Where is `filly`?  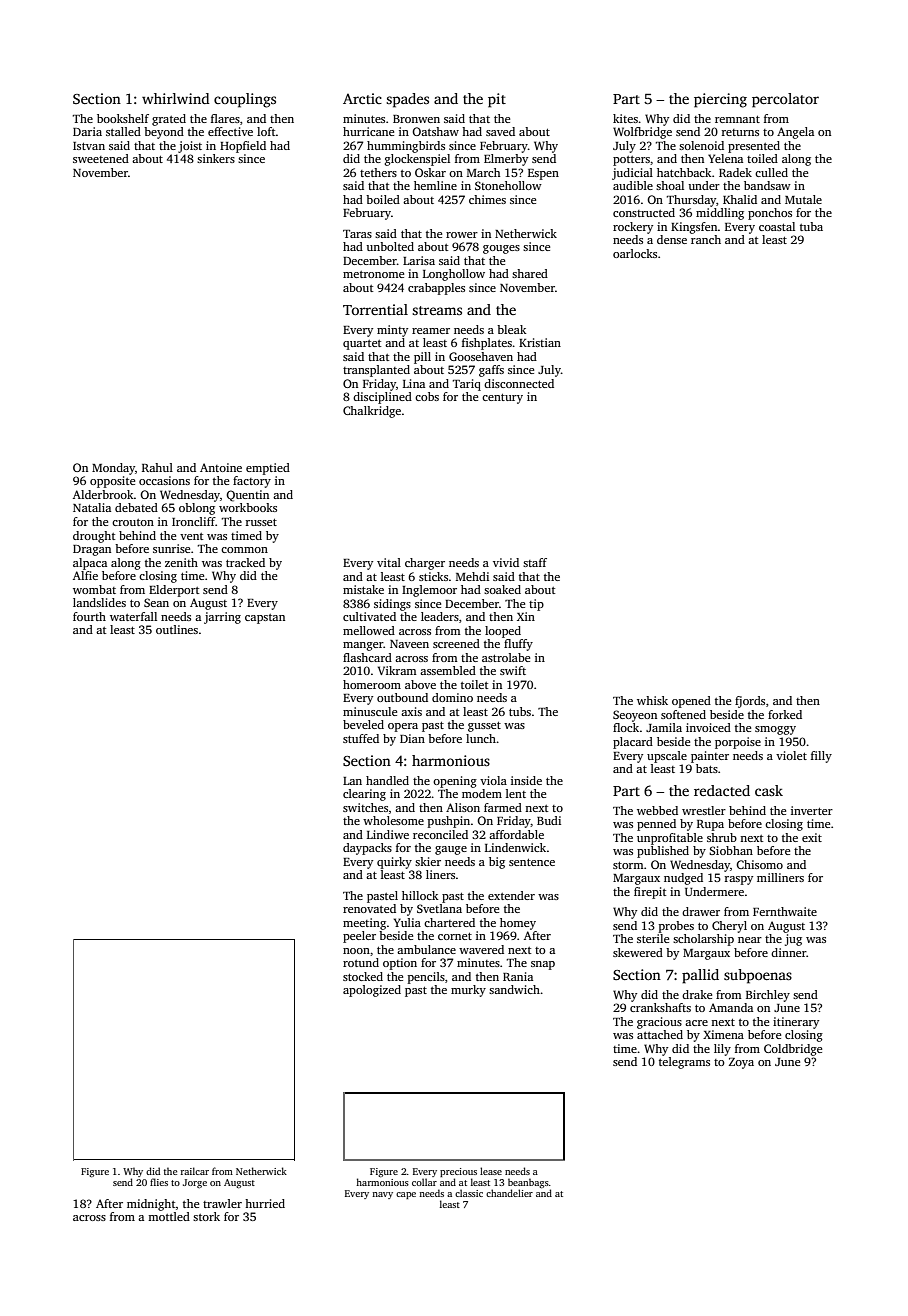 filly is located at coordinates (821, 757).
